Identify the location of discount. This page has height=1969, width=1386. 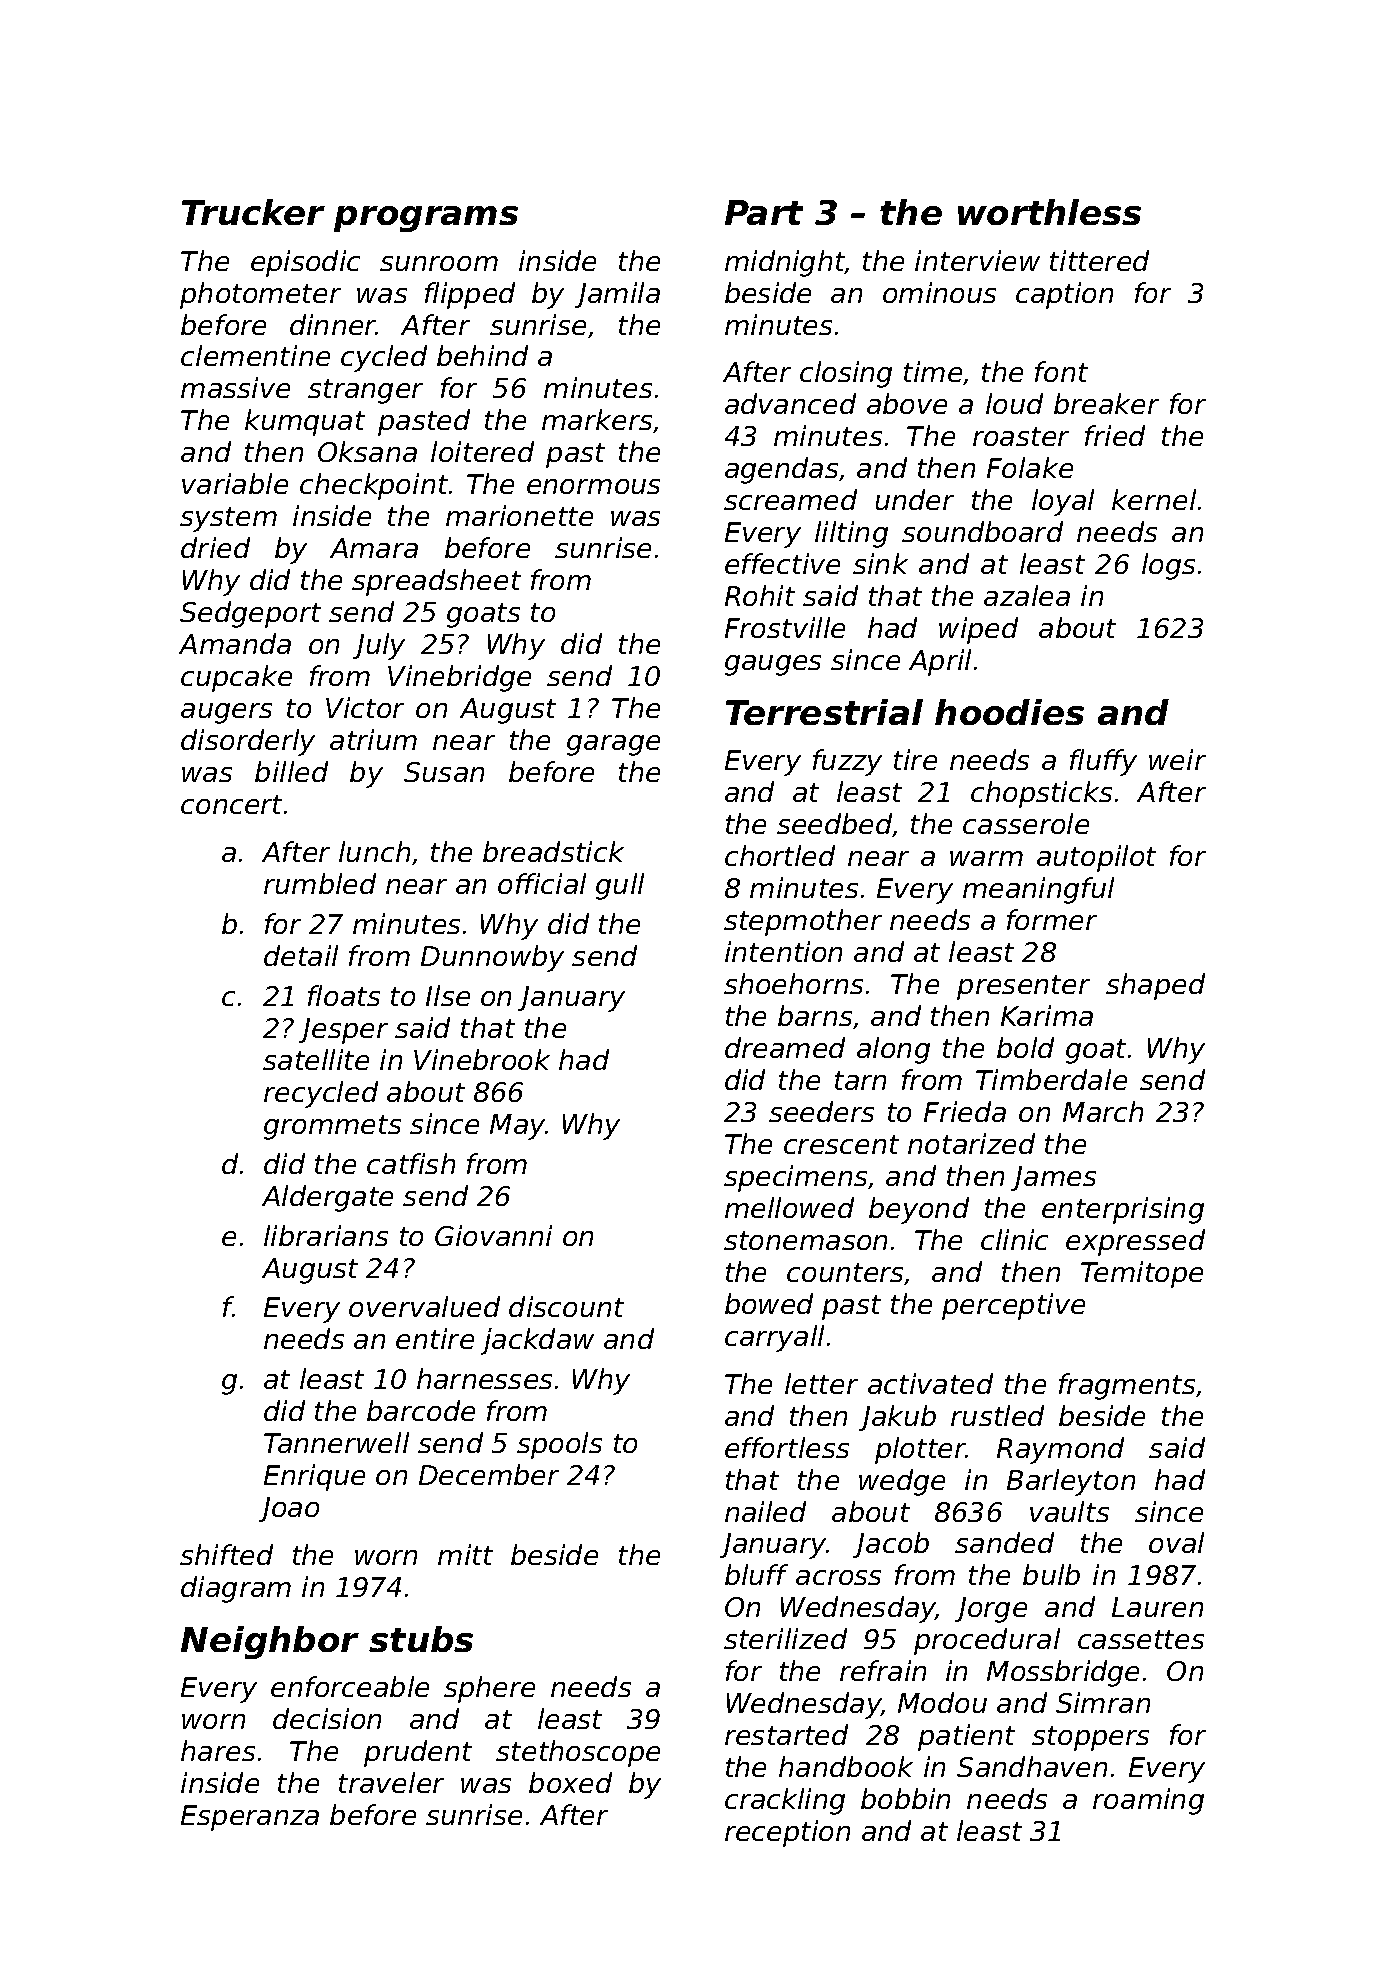
(566, 1306).
